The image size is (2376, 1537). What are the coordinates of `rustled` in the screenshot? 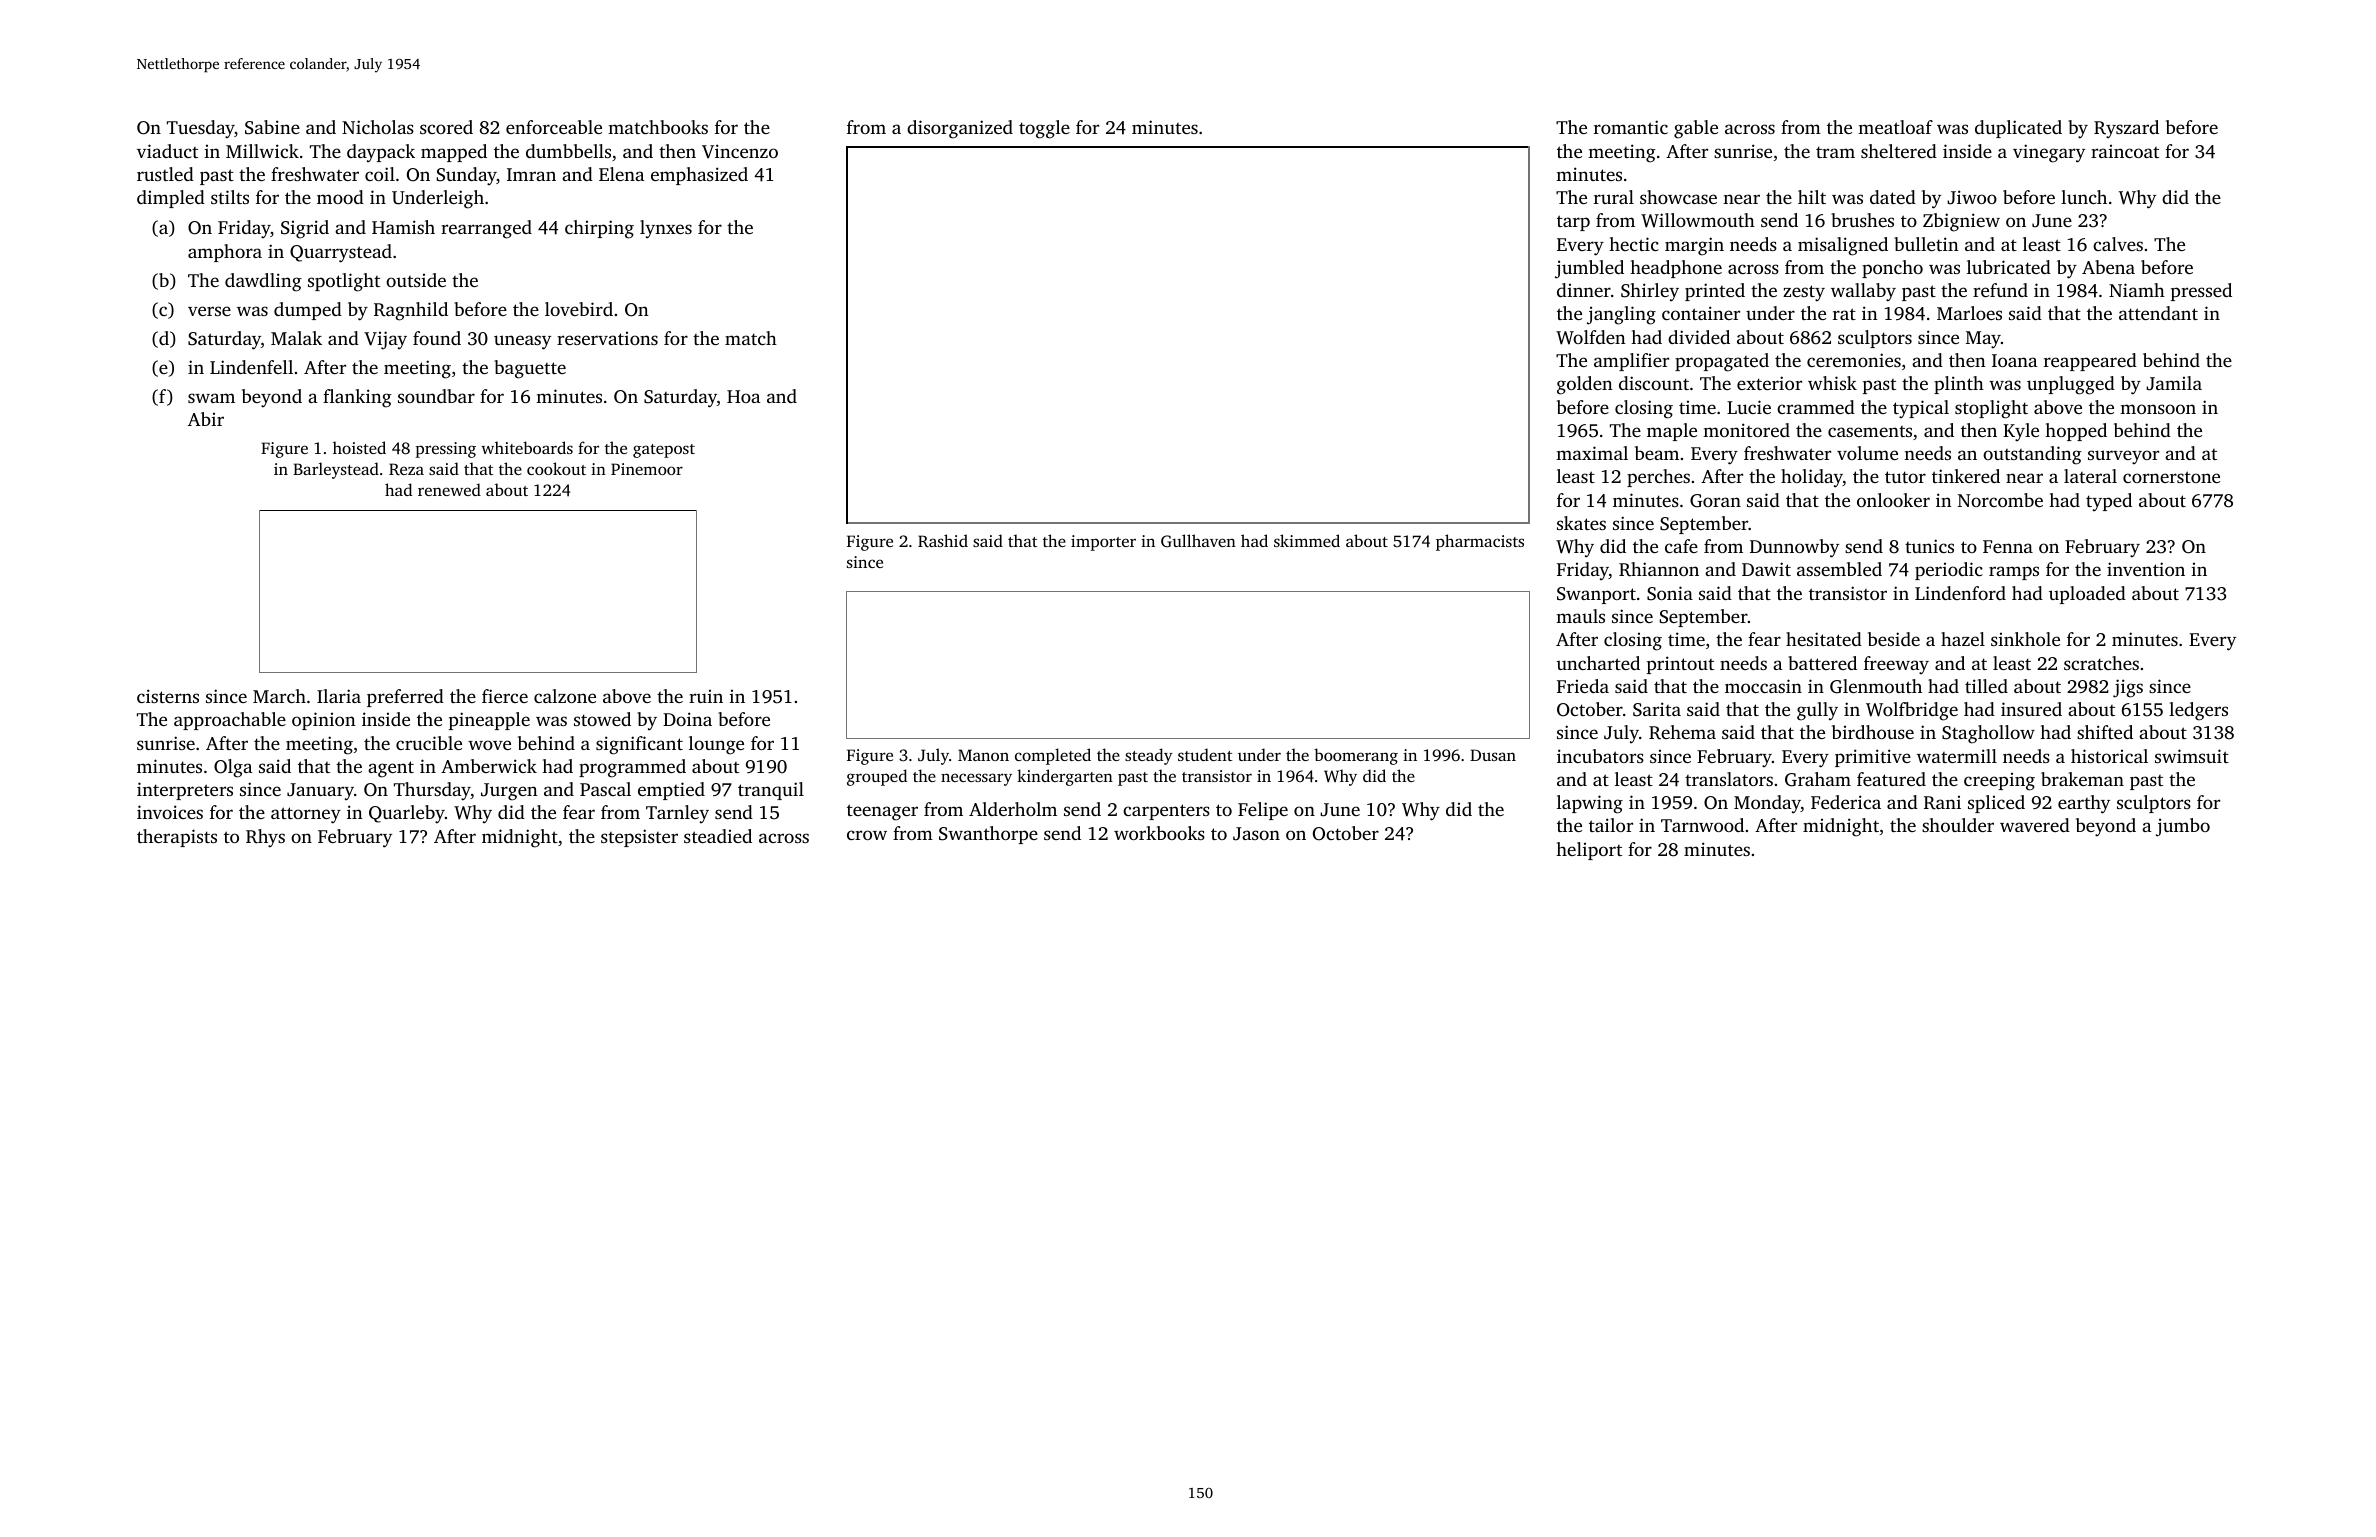 It's located at (165, 174).
